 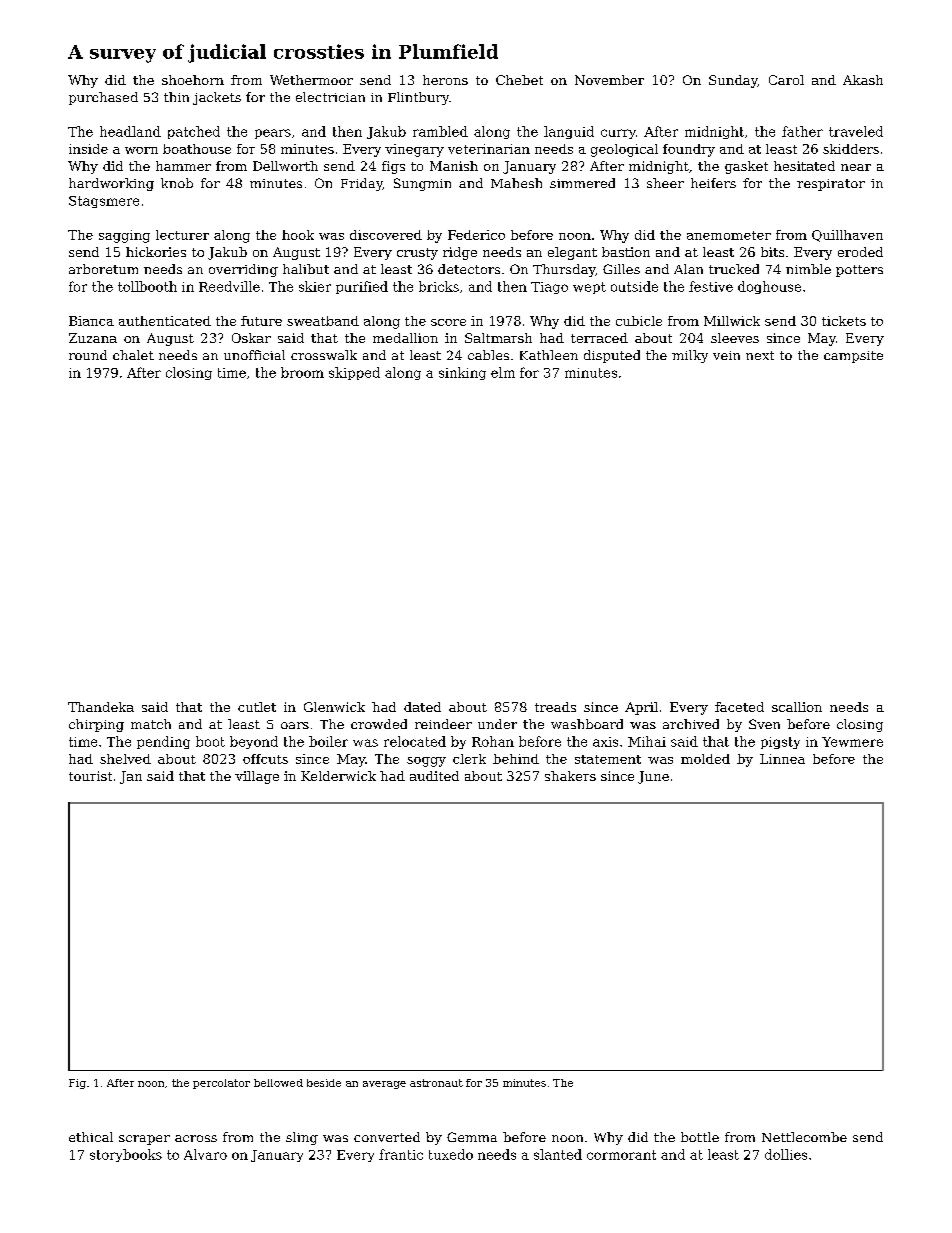 I want to click on shelved, so click(x=125, y=759).
